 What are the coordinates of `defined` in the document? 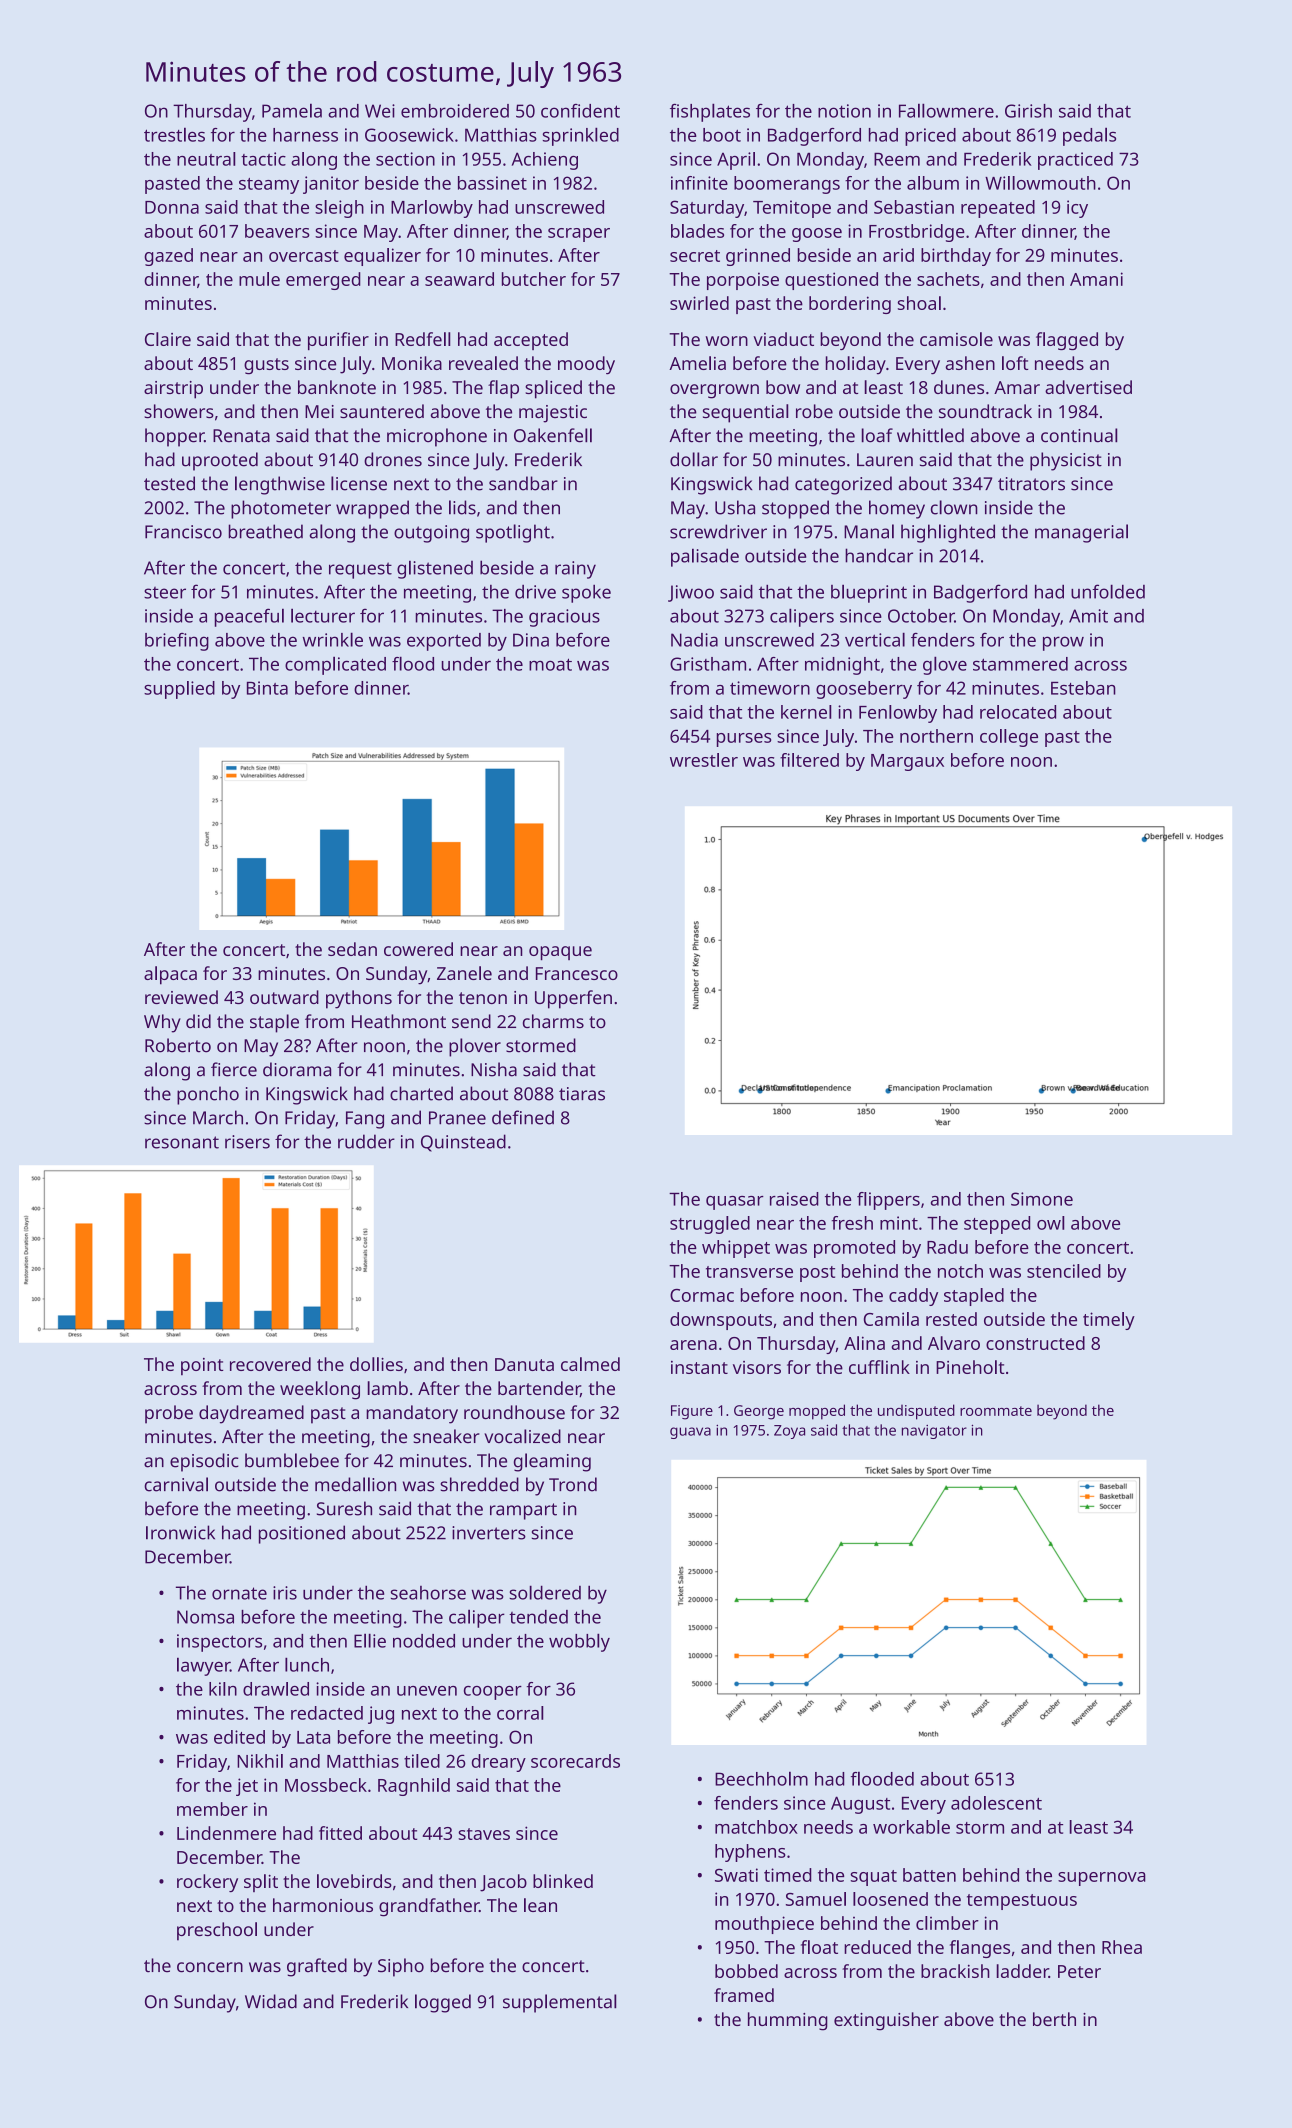 It's located at (523, 1117).
